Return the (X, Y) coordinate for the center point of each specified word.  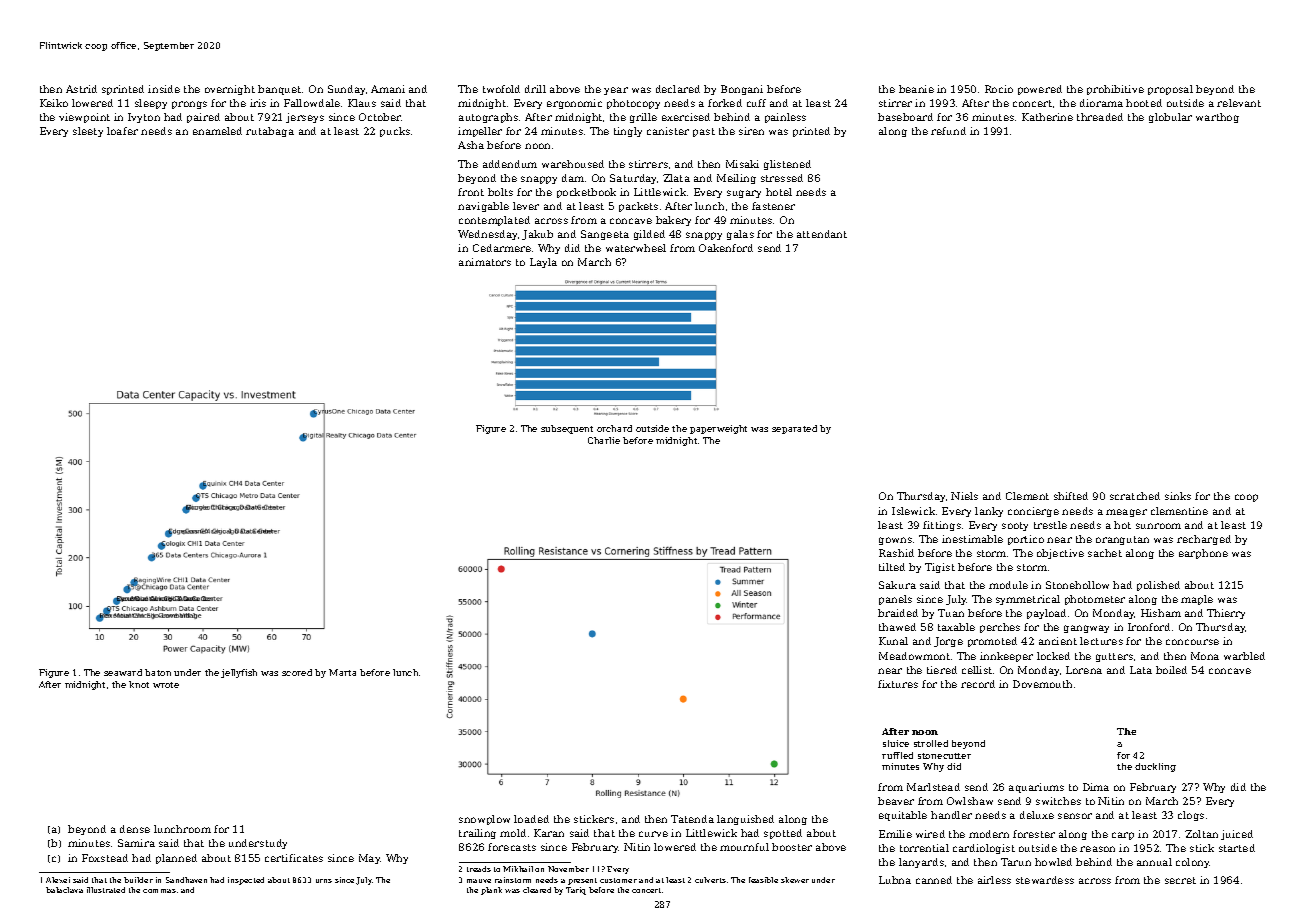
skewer (795, 880)
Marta (342, 672)
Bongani (742, 90)
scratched (1135, 496)
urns (324, 881)
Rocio (999, 89)
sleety (88, 132)
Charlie (604, 440)
